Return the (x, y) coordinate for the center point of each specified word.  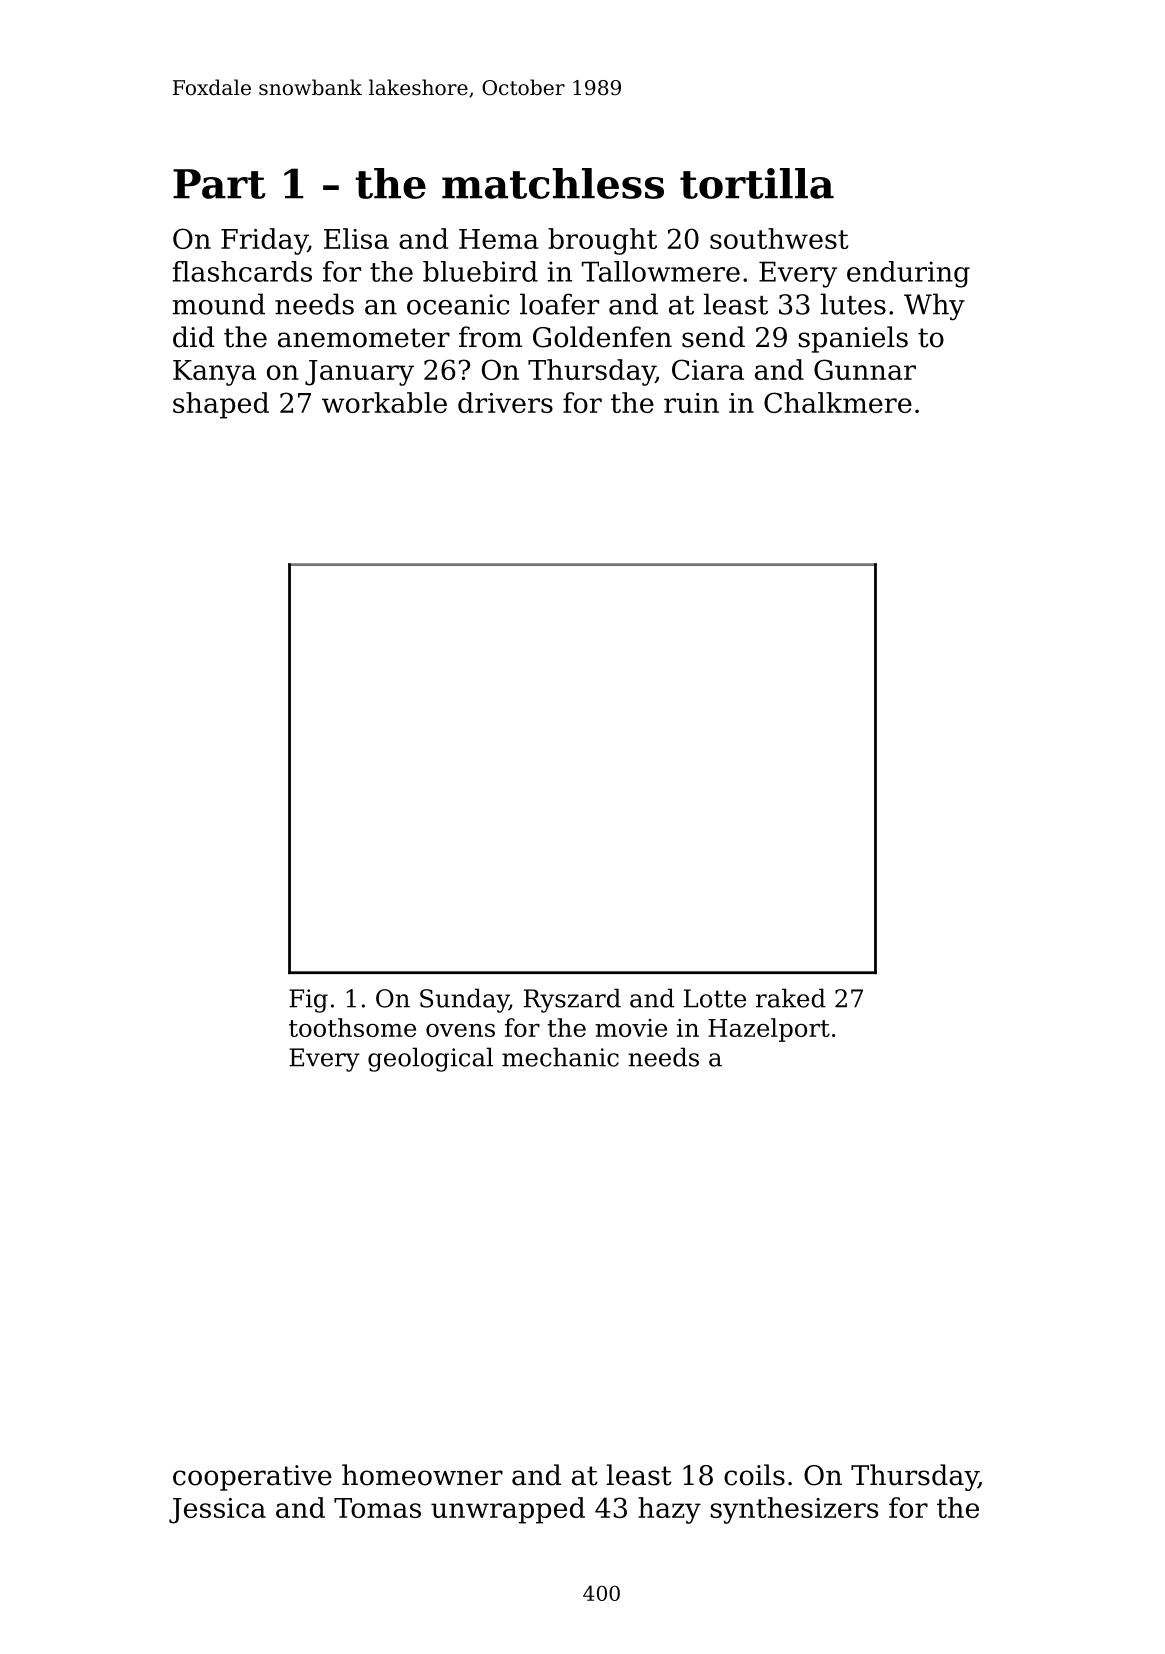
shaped (221, 405)
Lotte (715, 998)
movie (631, 1028)
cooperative (252, 1478)
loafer (559, 304)
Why (934, 306)
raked (791, 998)
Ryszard (572, 1000)
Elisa (356, 238)
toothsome (352, 1027)
